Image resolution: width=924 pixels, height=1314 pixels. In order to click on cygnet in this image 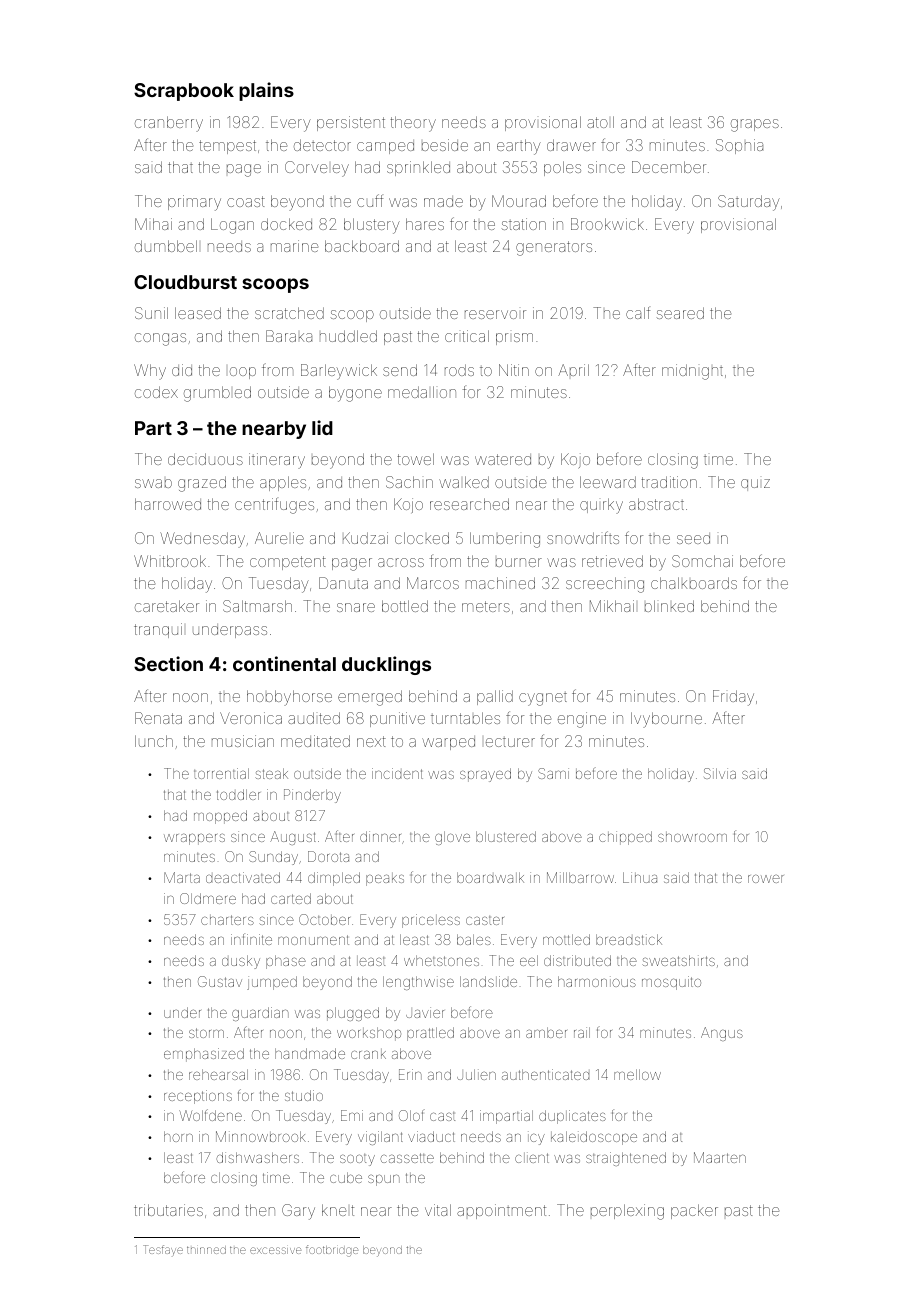, I will do `click(543, 699)`.
